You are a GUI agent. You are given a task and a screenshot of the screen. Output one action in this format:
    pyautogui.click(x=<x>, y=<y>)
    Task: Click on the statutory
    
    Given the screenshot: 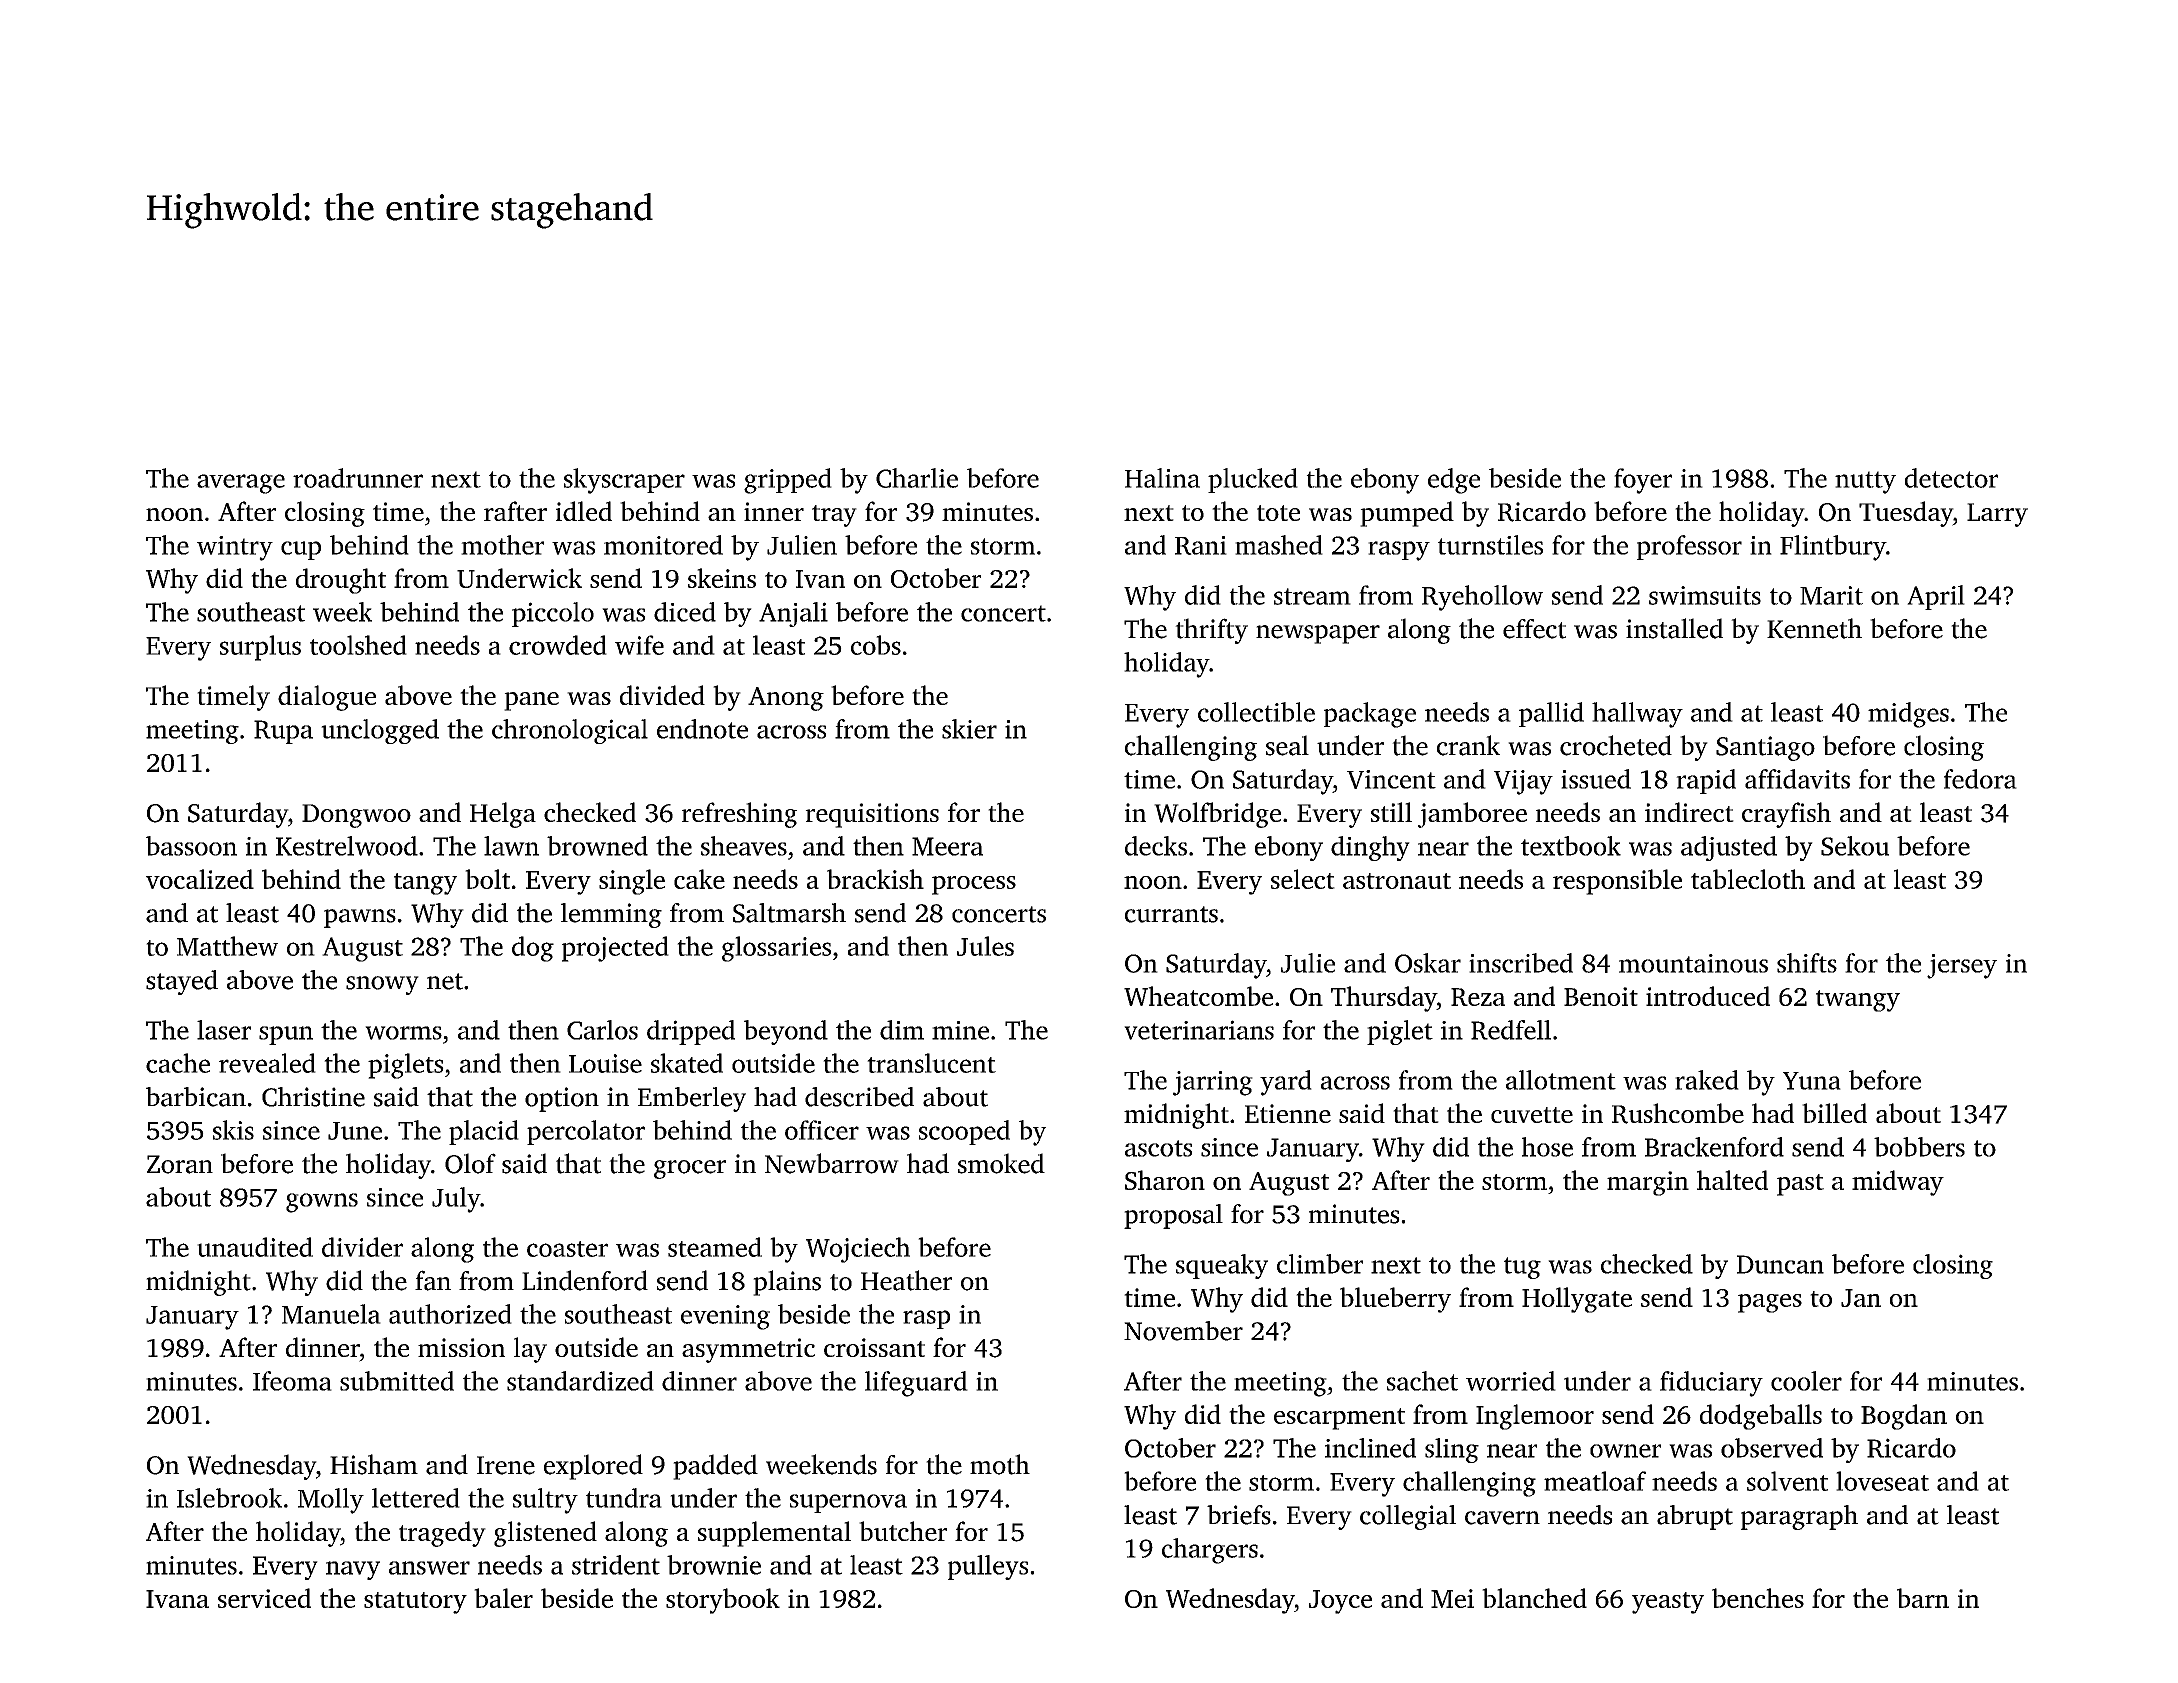 What is the action you would take?
    pyautogui.click(x=415, y=1603)
